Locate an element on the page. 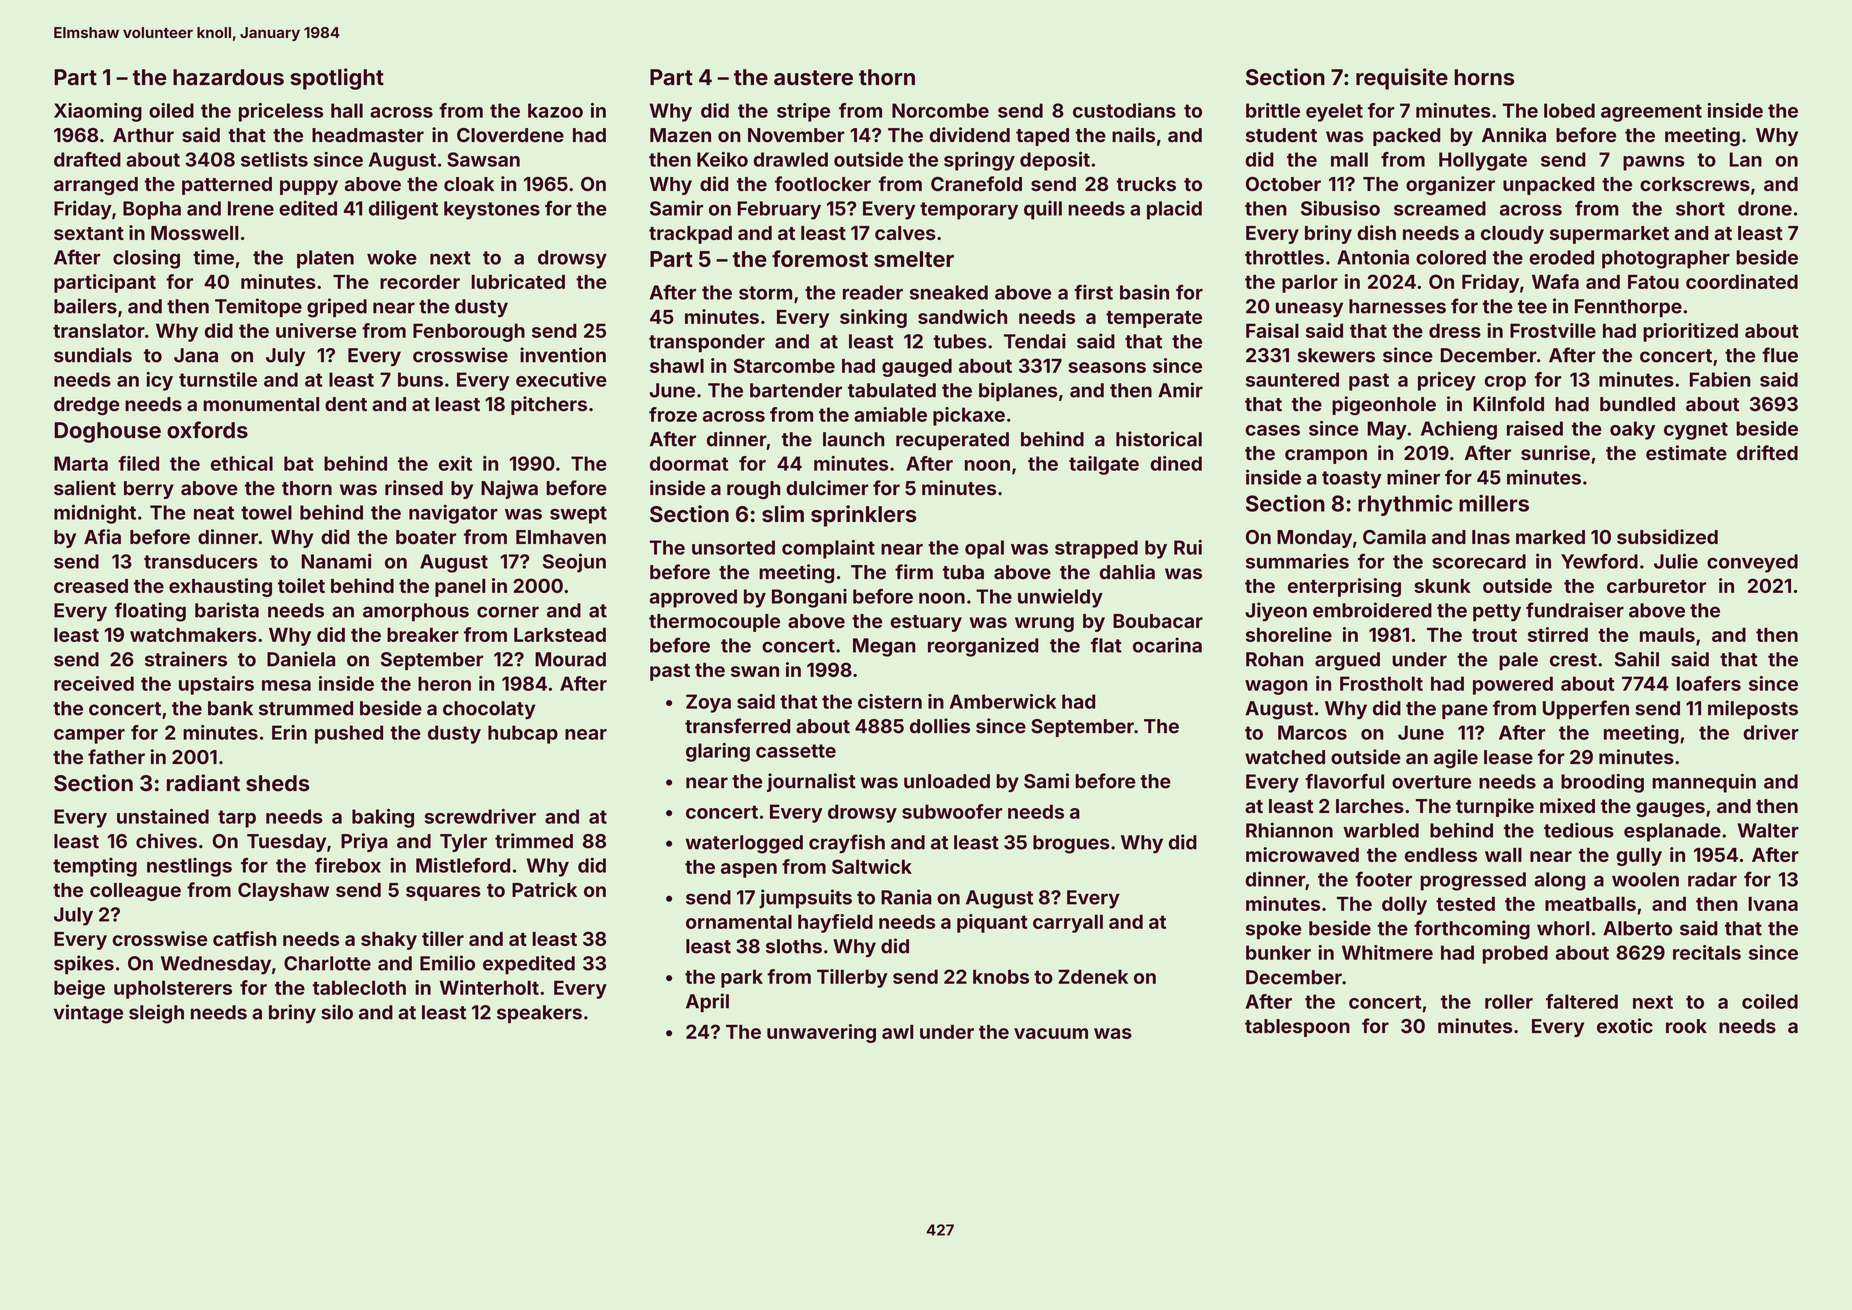  carburetor is located at coordinates (1656, 586).
